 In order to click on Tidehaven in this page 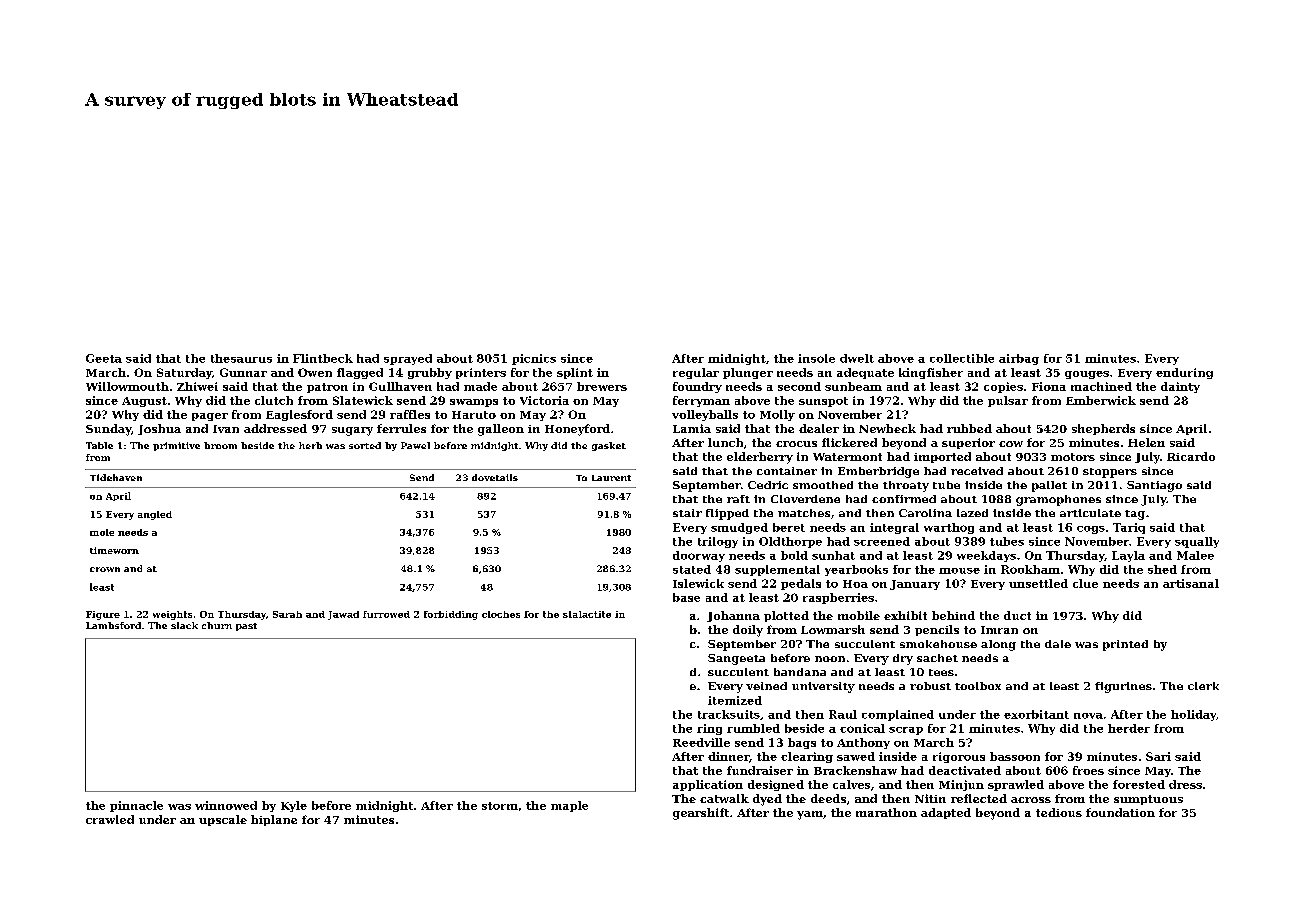, I will do `click(116, 477)`.
